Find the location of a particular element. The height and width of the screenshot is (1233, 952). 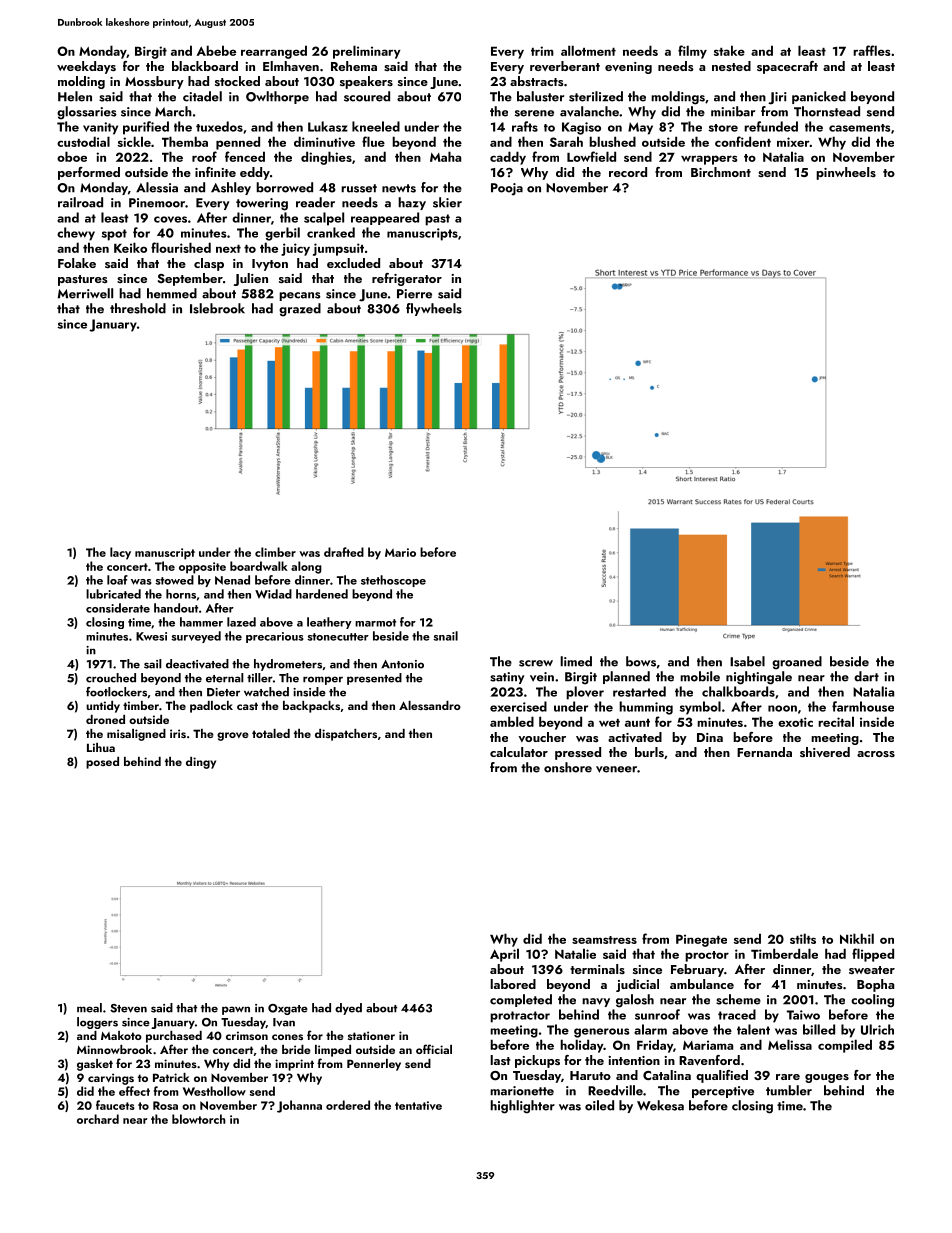

highlighter is located at coordinates (522, 1107).
